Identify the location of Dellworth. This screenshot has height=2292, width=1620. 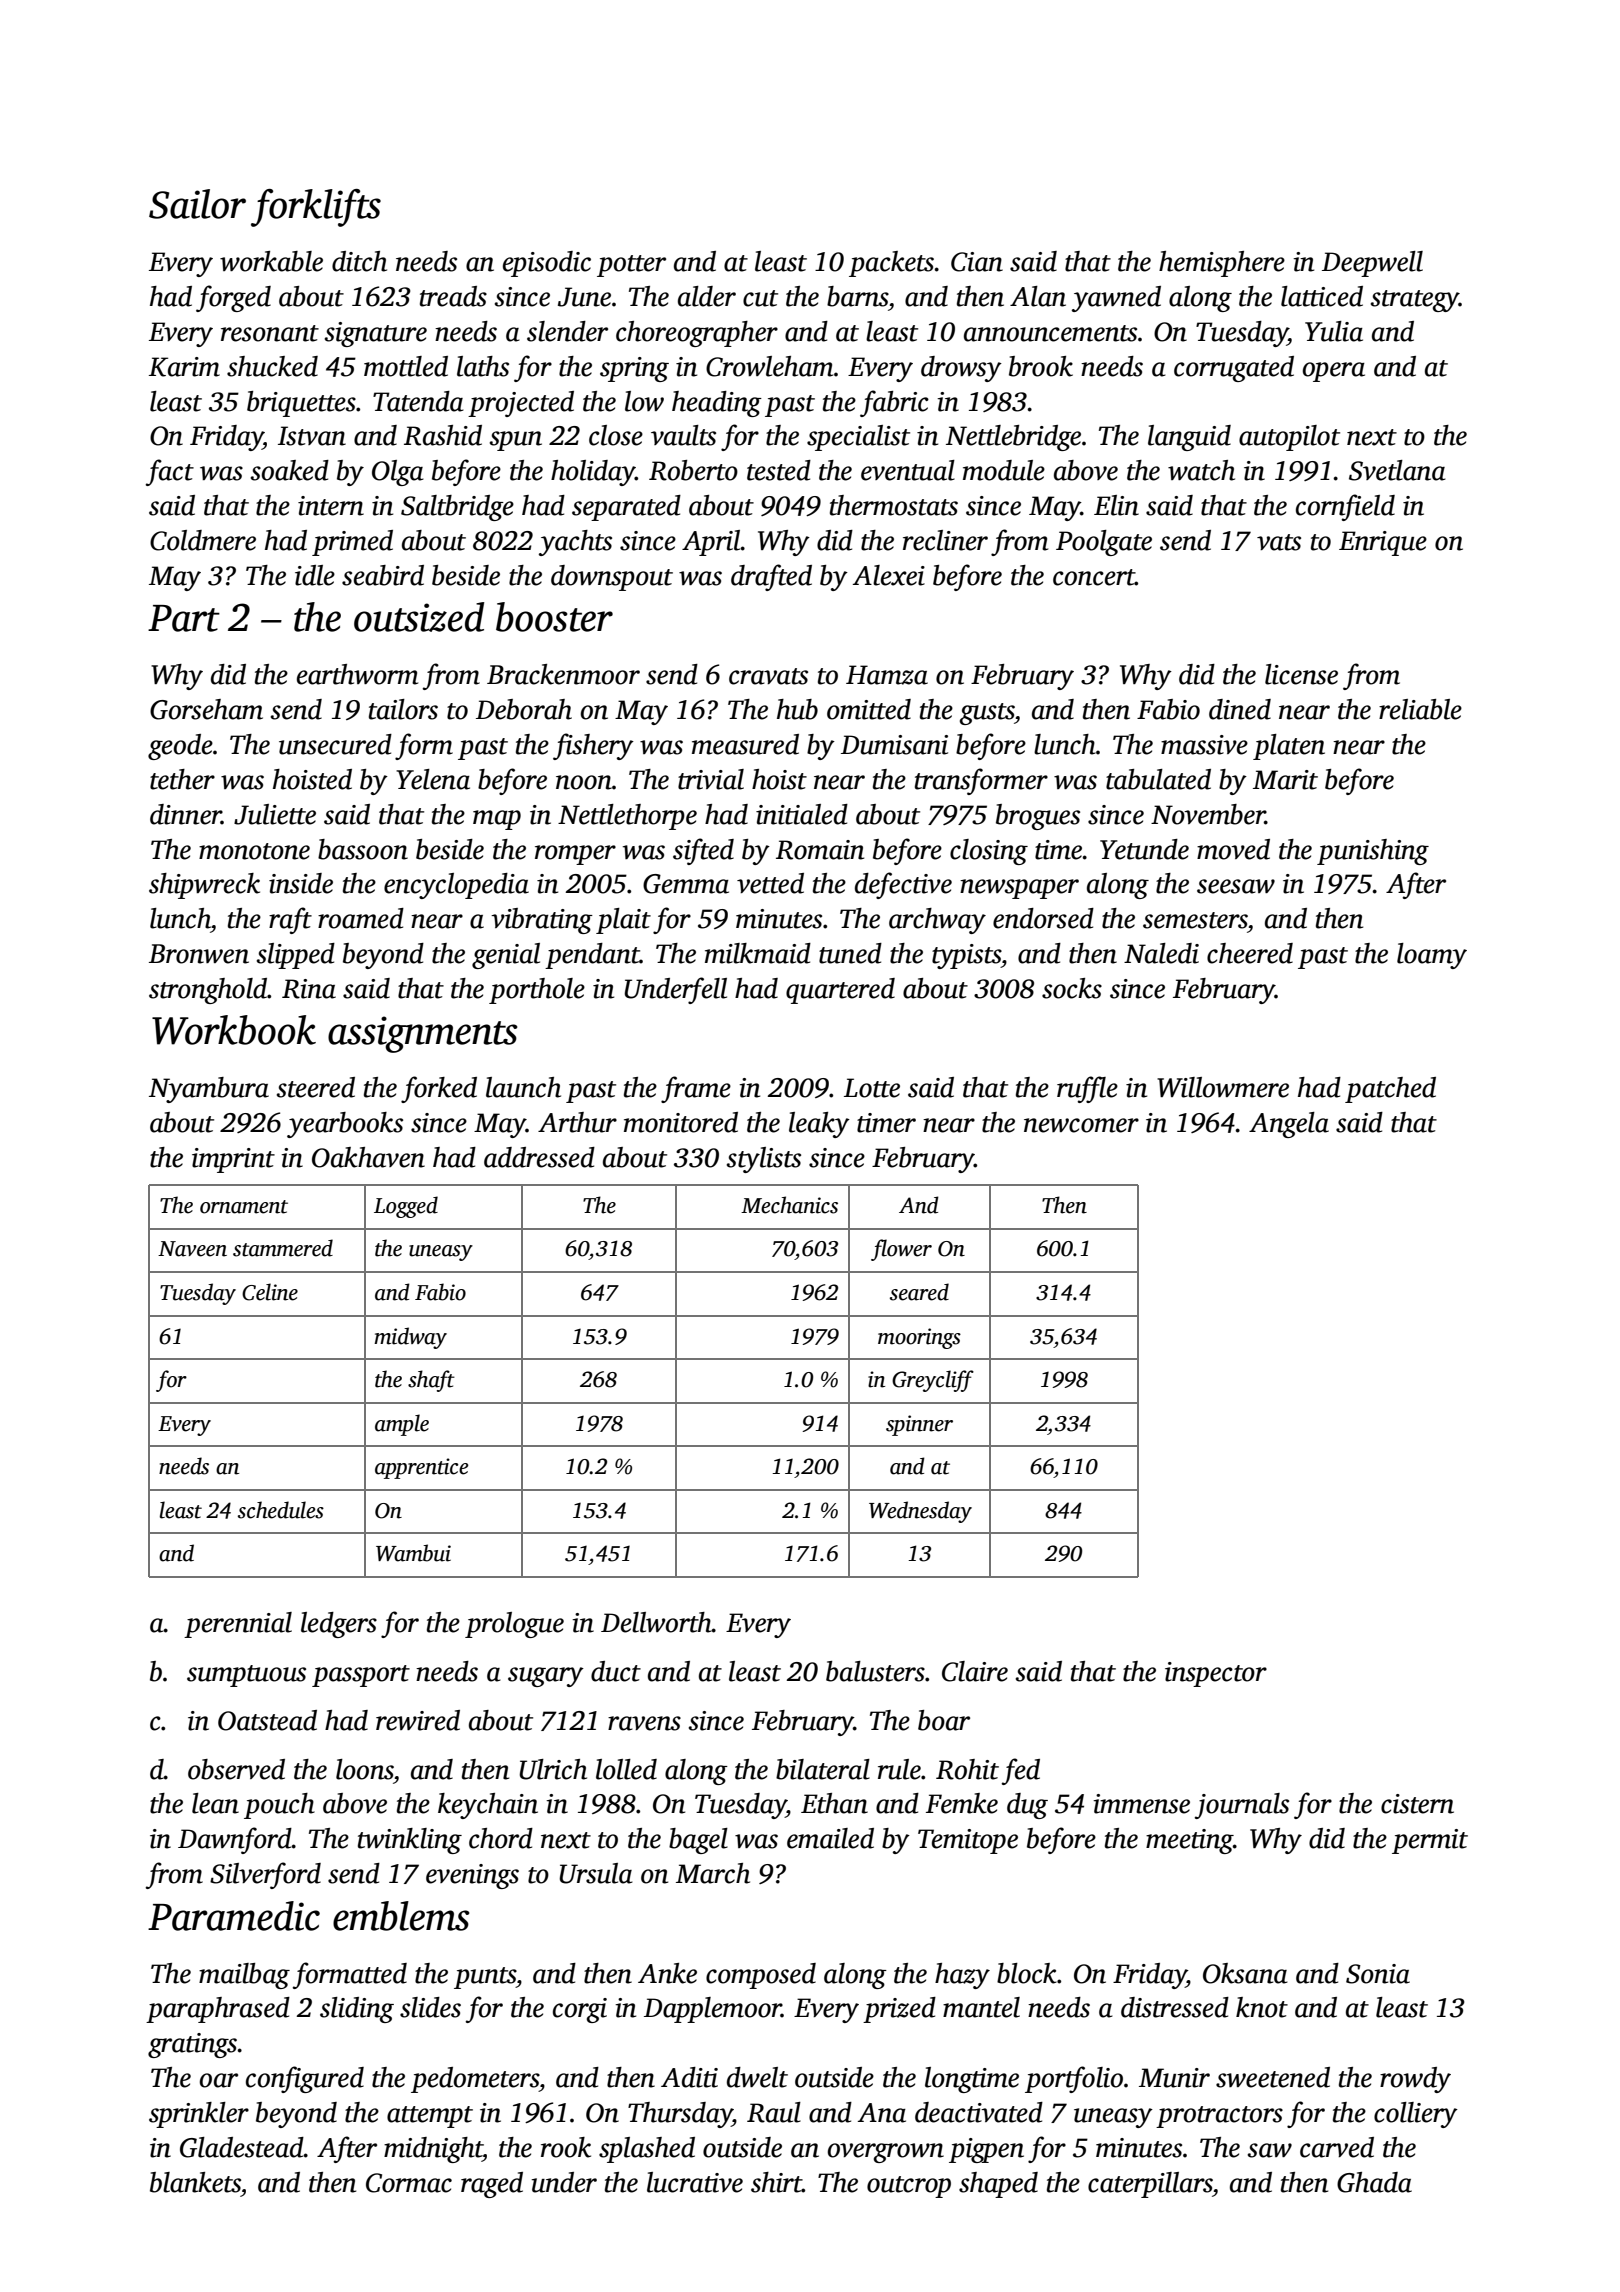
(656, 1622).
